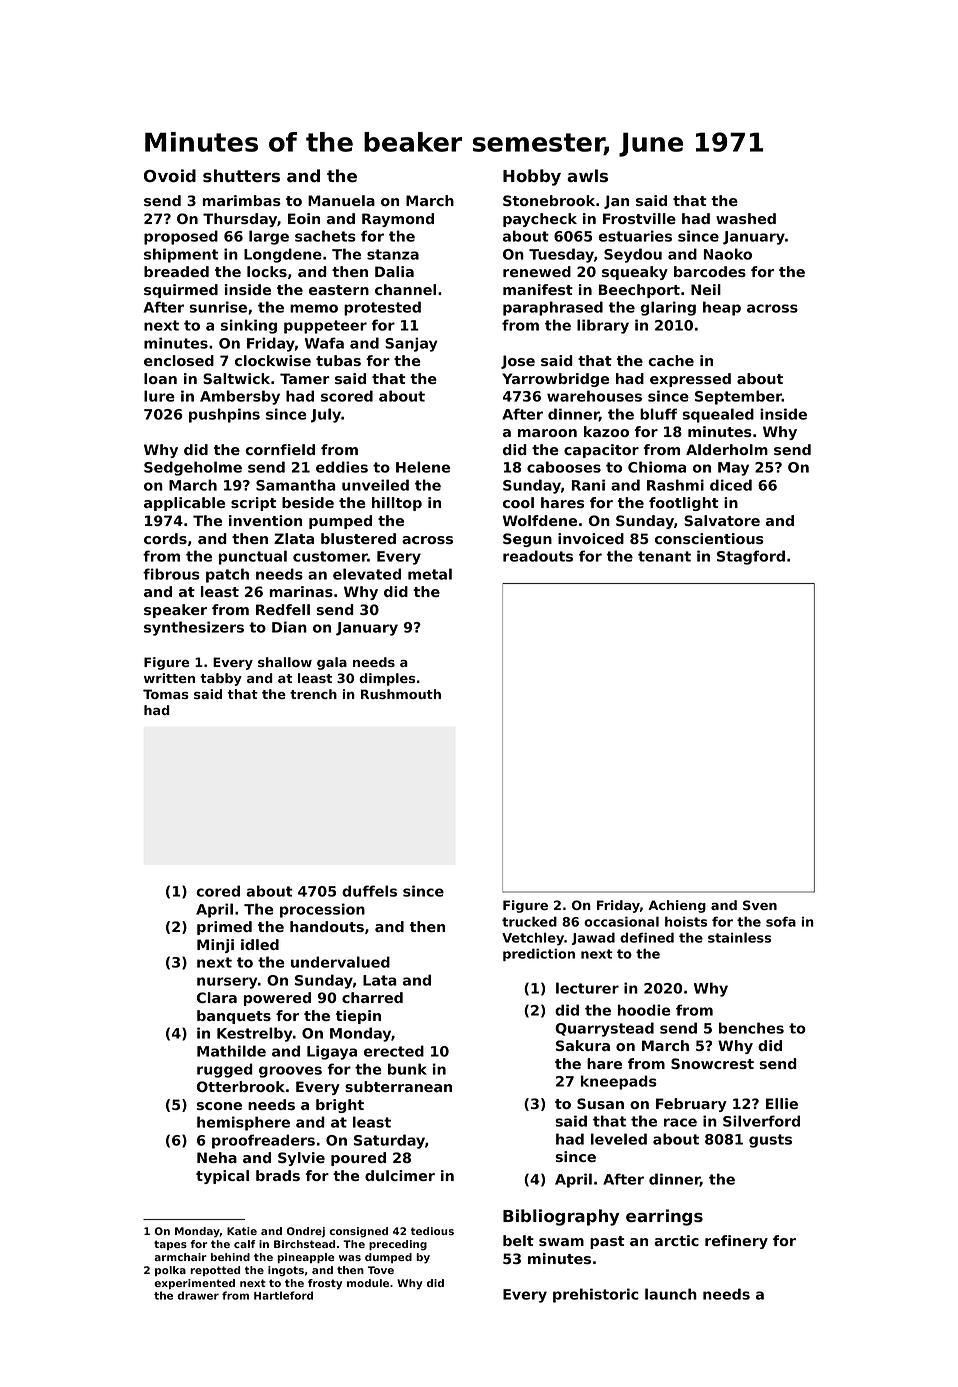 The height and width of the page is (1387, 958). Describe the element at coordinates (304, 218) in the page. I see `Eoin` at that location.
